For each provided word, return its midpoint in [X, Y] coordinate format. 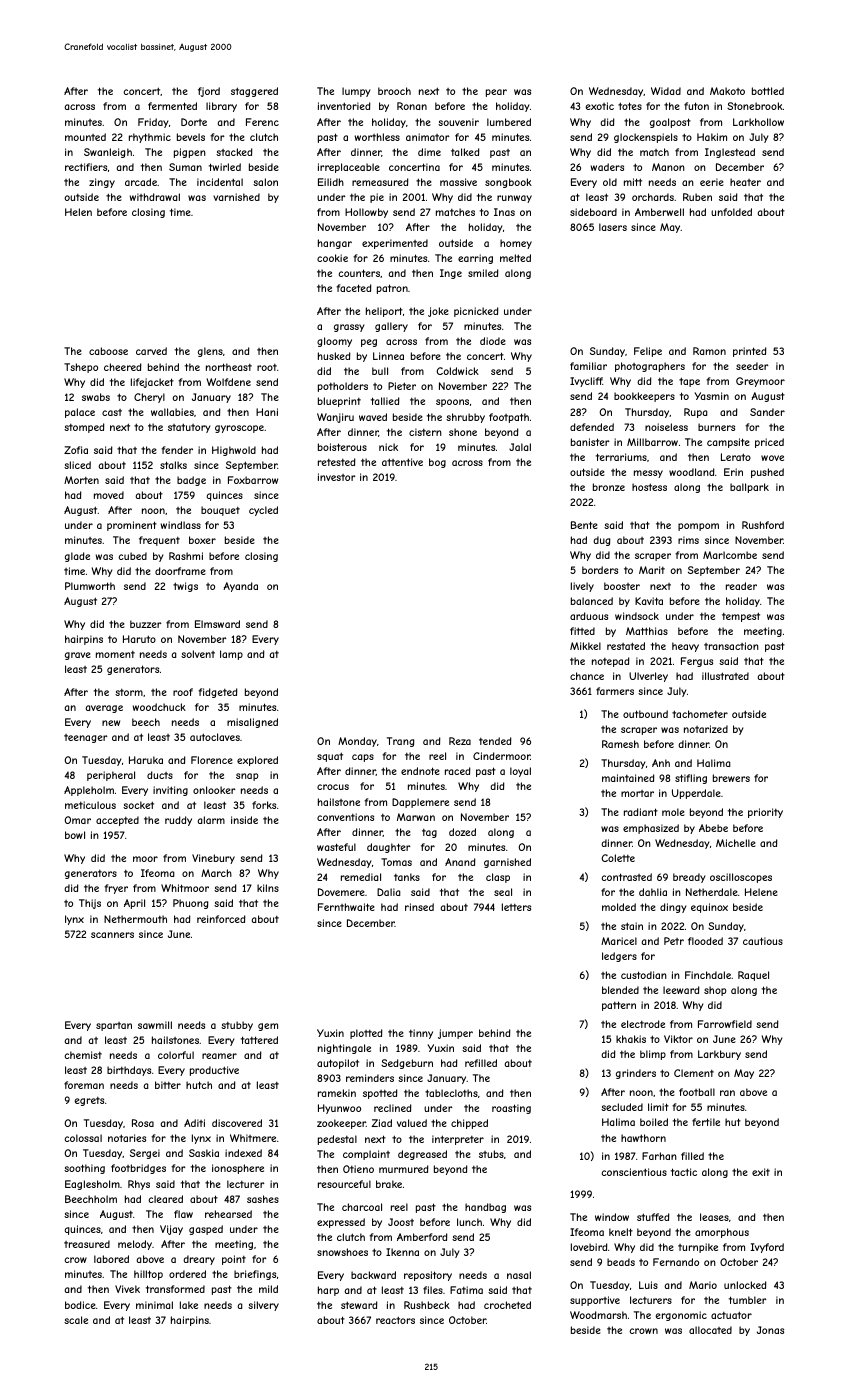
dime [429, 152]
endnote [420, 771]
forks [264, 805]
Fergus [697, 662]
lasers [613, 227]
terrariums [621, 457]
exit [761, 1172]
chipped [469, 1124]
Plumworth [90, 586]
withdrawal [155, 197]
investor [337, 477]
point [234, 1260]
